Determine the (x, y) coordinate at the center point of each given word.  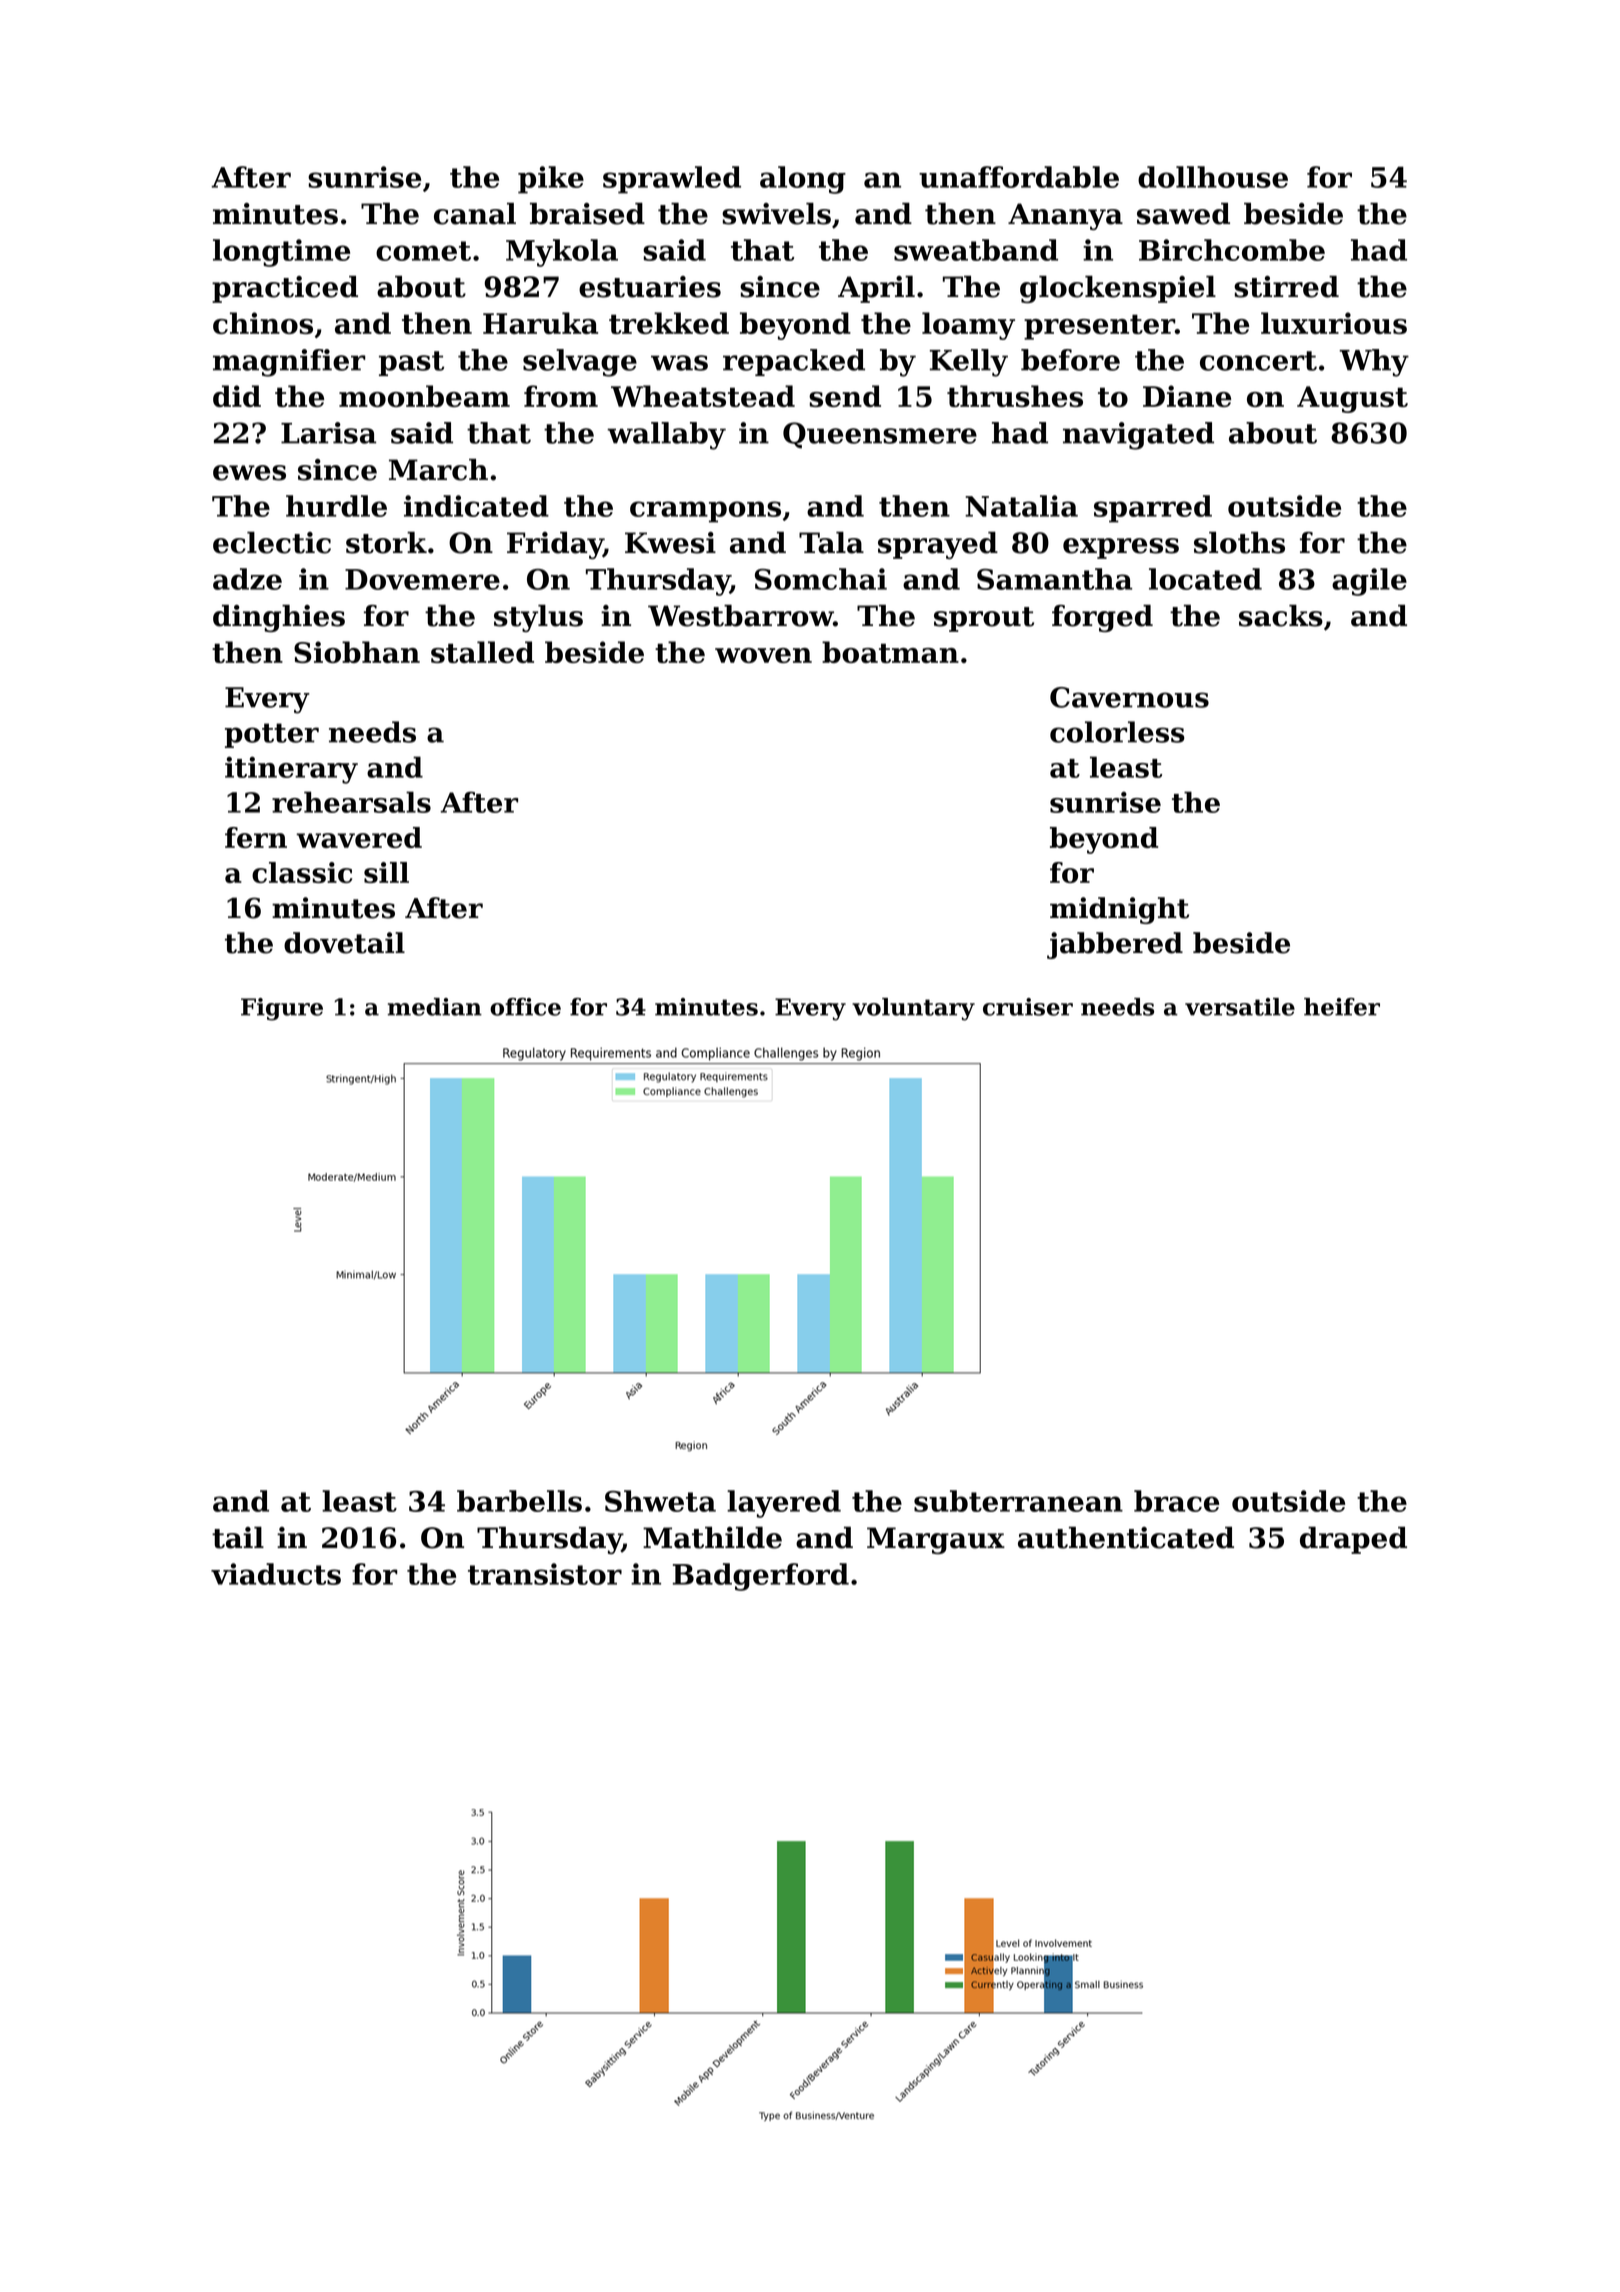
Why (1374, 363)
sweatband (976, 250)
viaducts (276, 1574)
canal (475, 214)
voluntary (913, 1009)
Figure (282, 1009)
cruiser (1028, 1007)
